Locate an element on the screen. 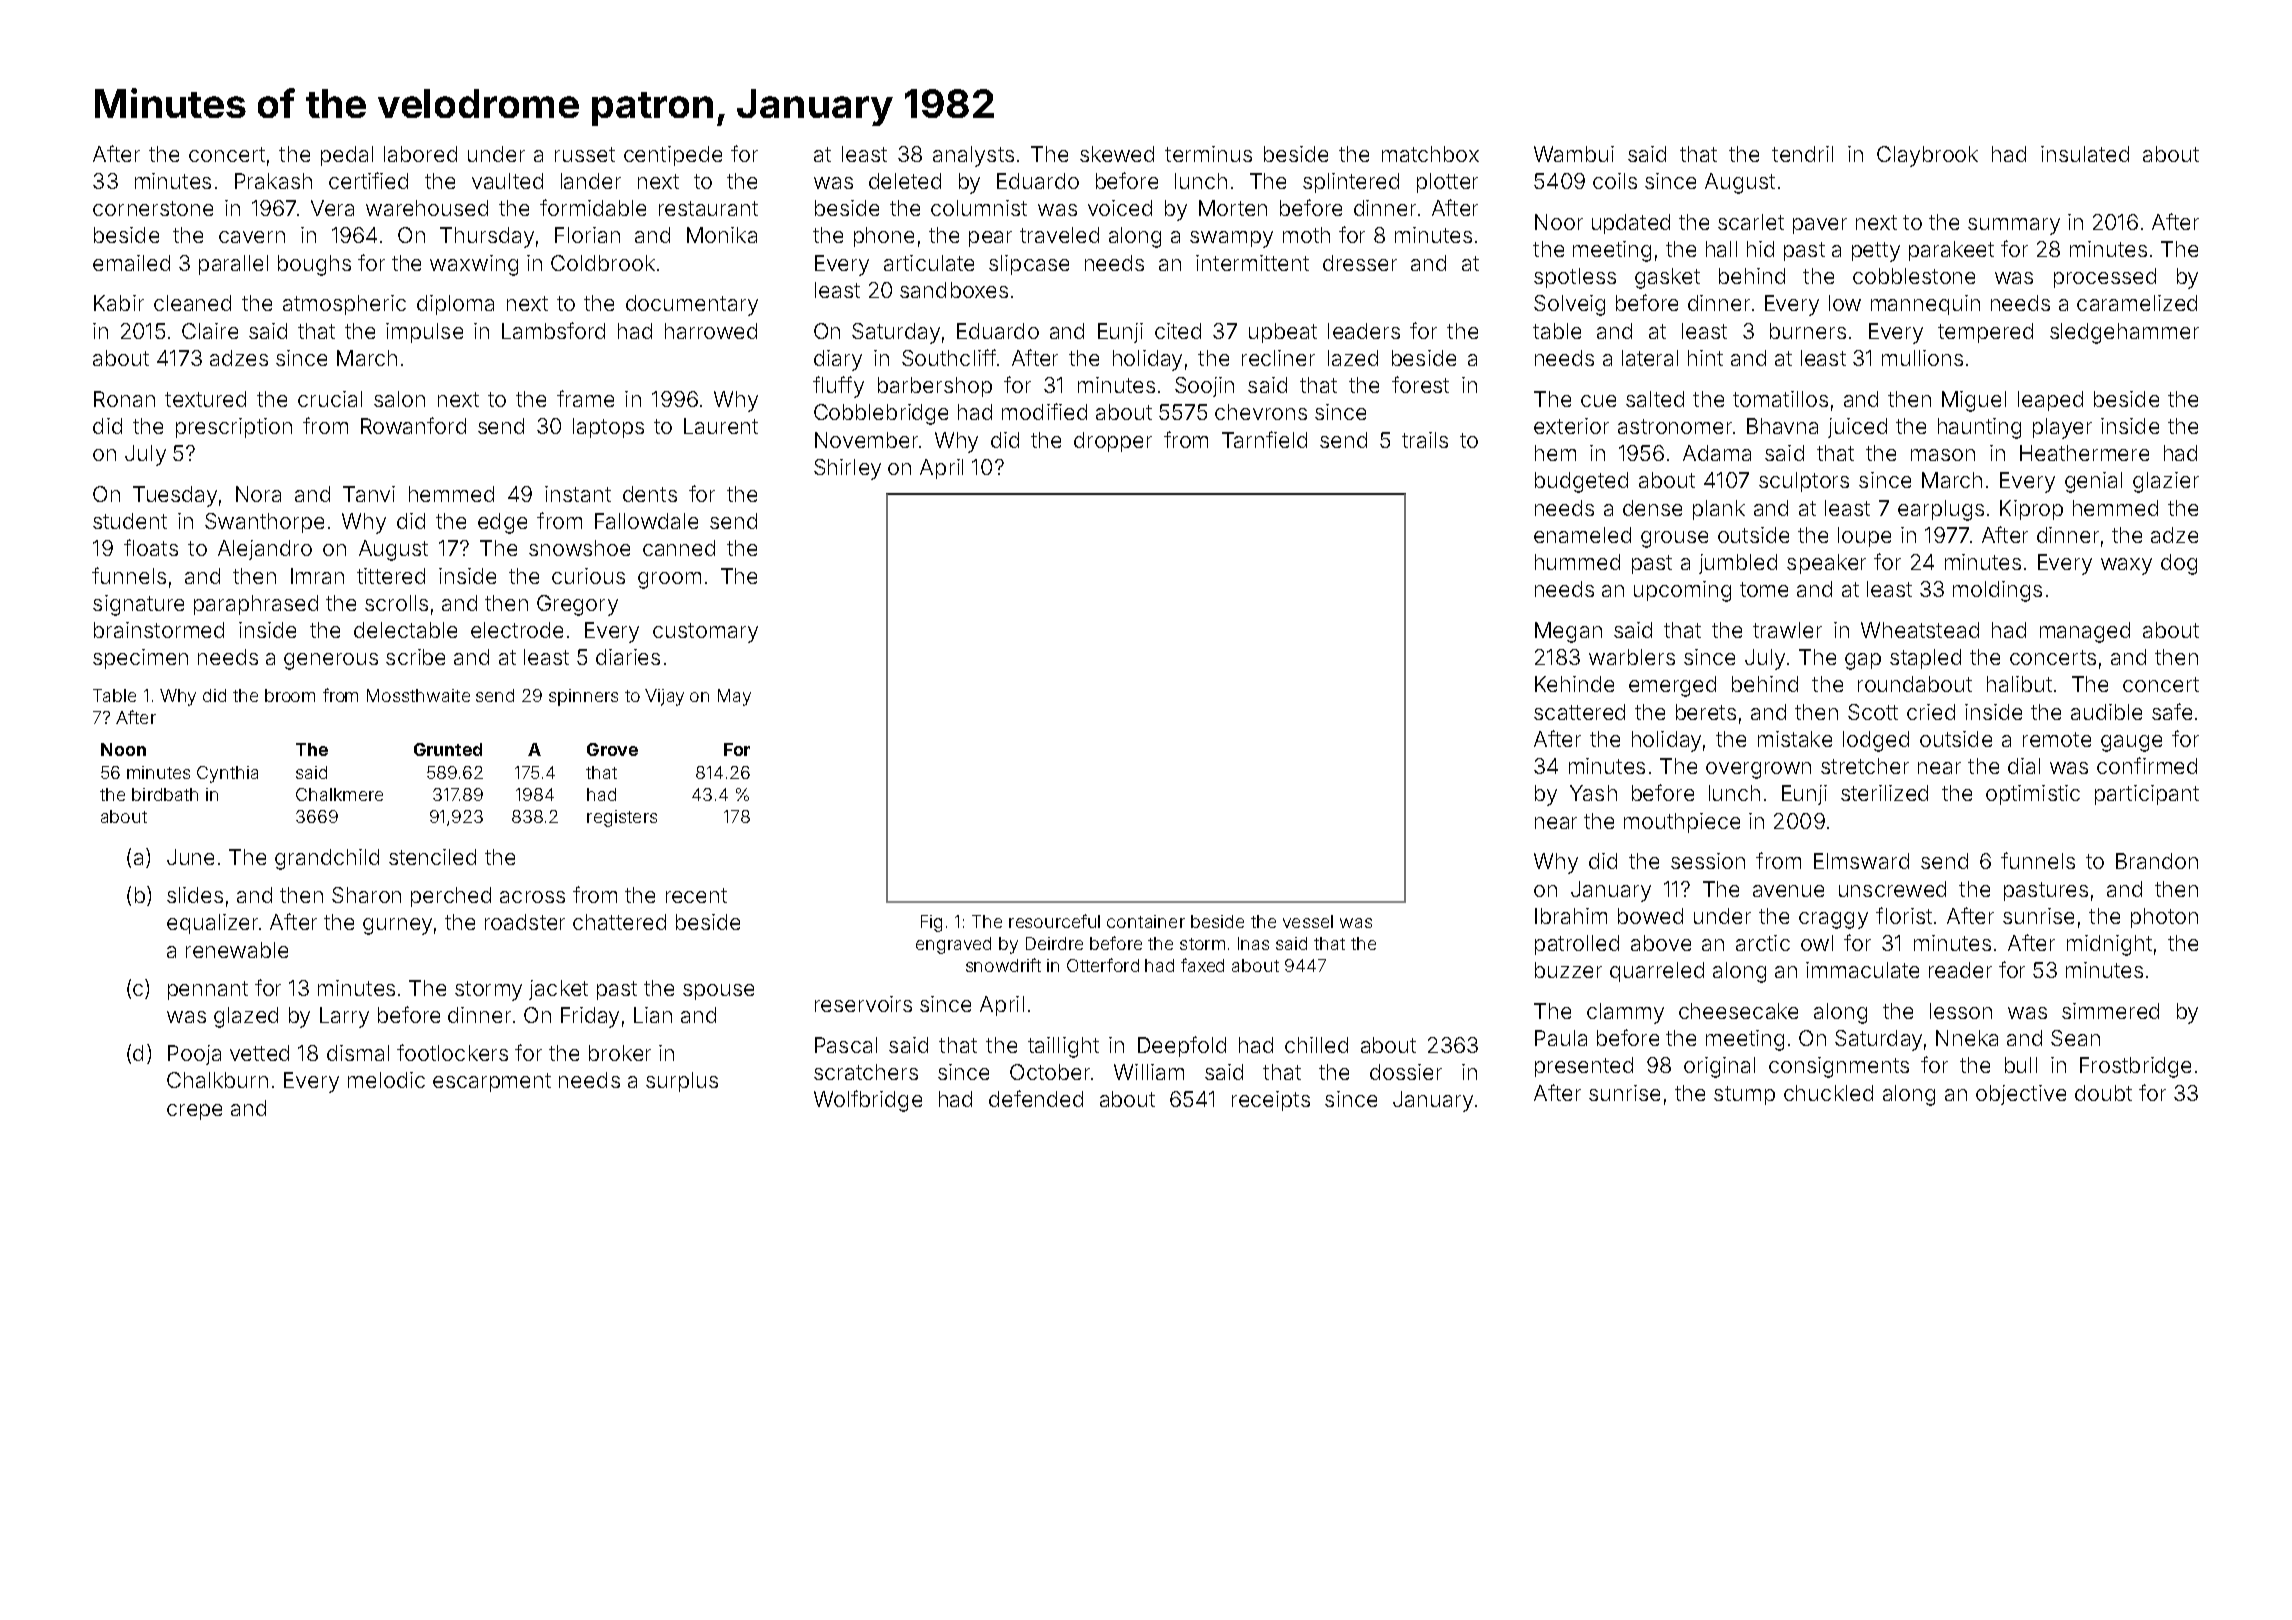 Image resolution: width=2292 pixels, height=1620 pixels. lesson is located at coordinates (1961, 1011).
